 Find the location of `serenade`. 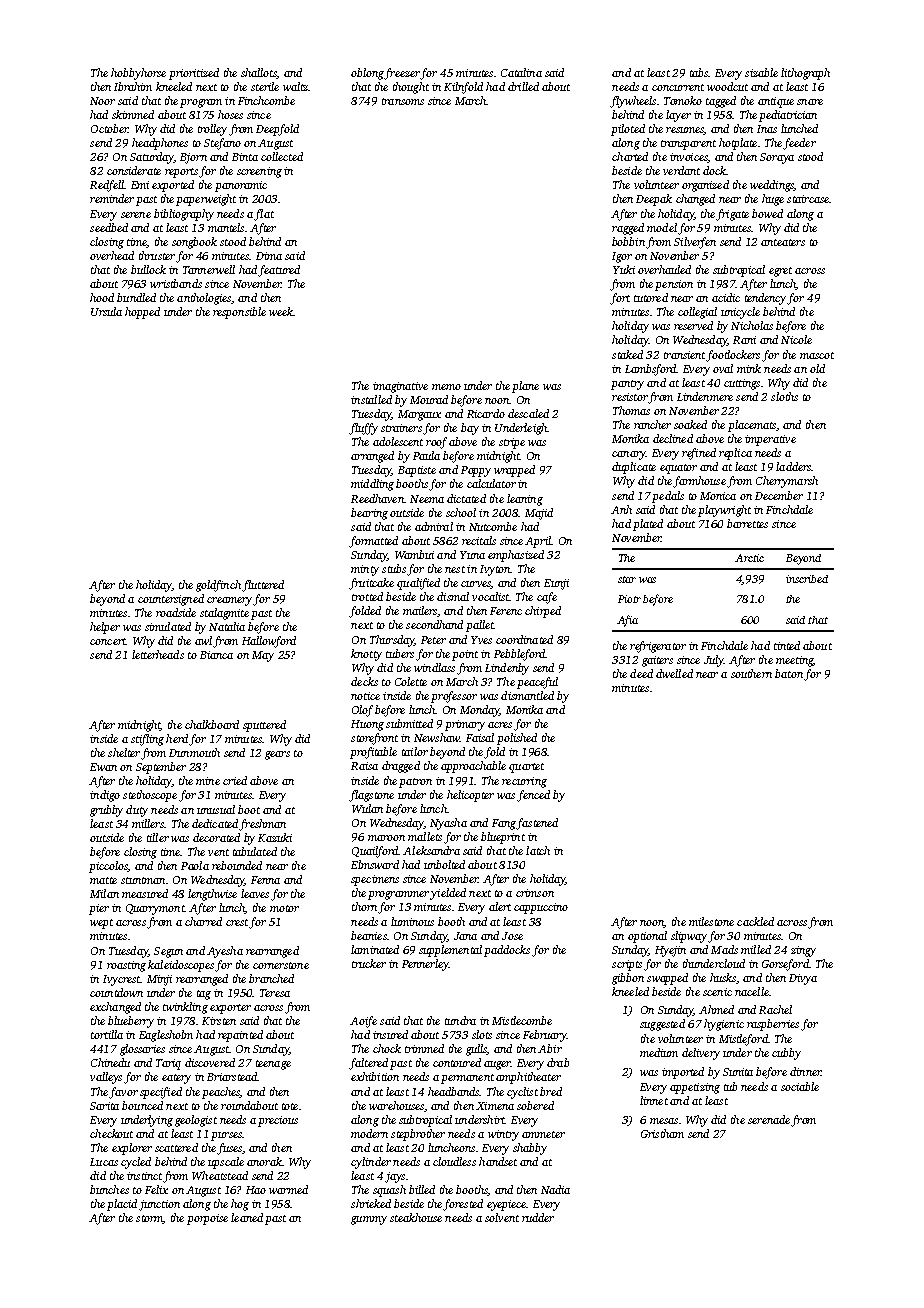

serenade is located at coordinates (769, 1119).
